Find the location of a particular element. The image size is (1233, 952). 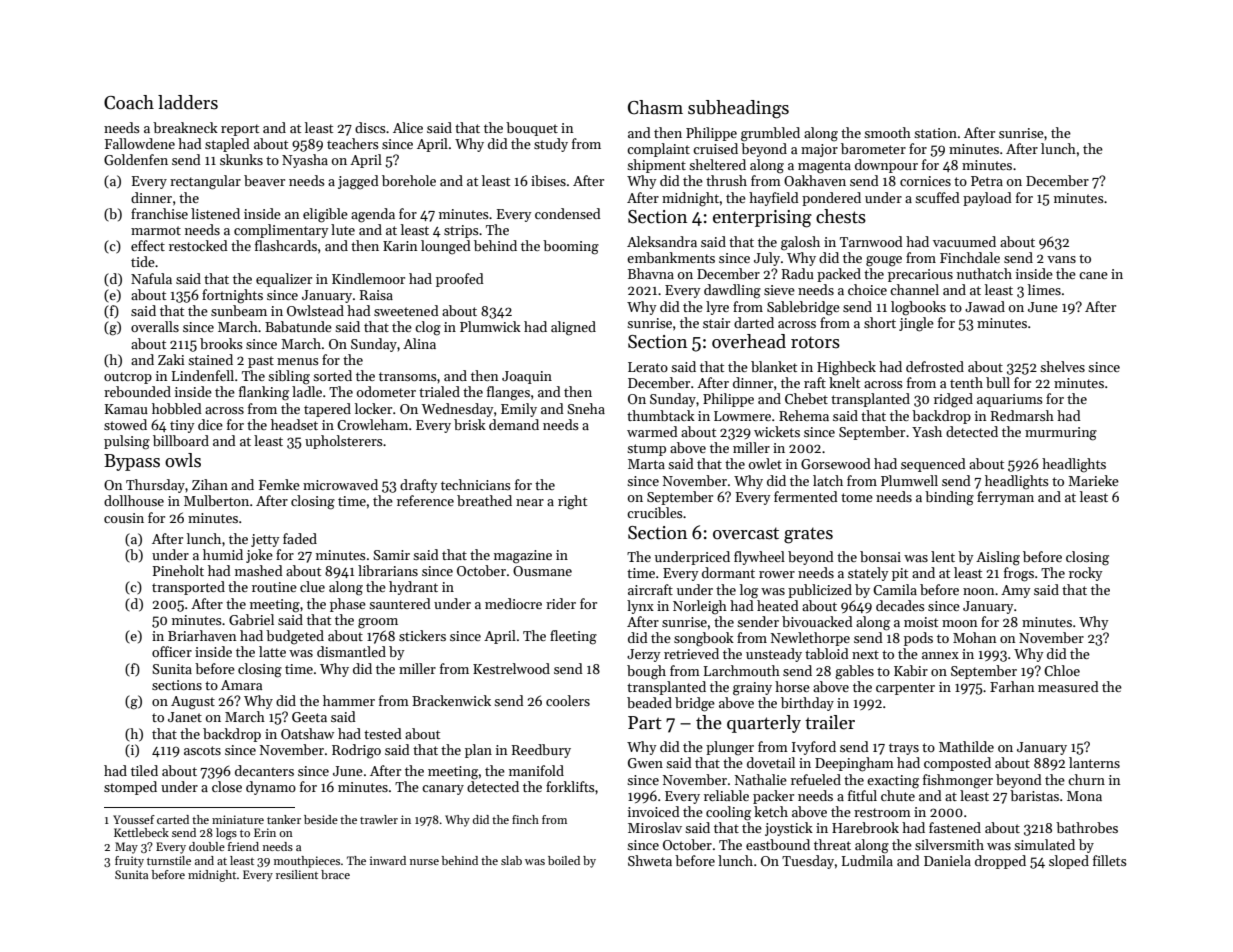

vacuumed is located at coordinates (964, 241).
